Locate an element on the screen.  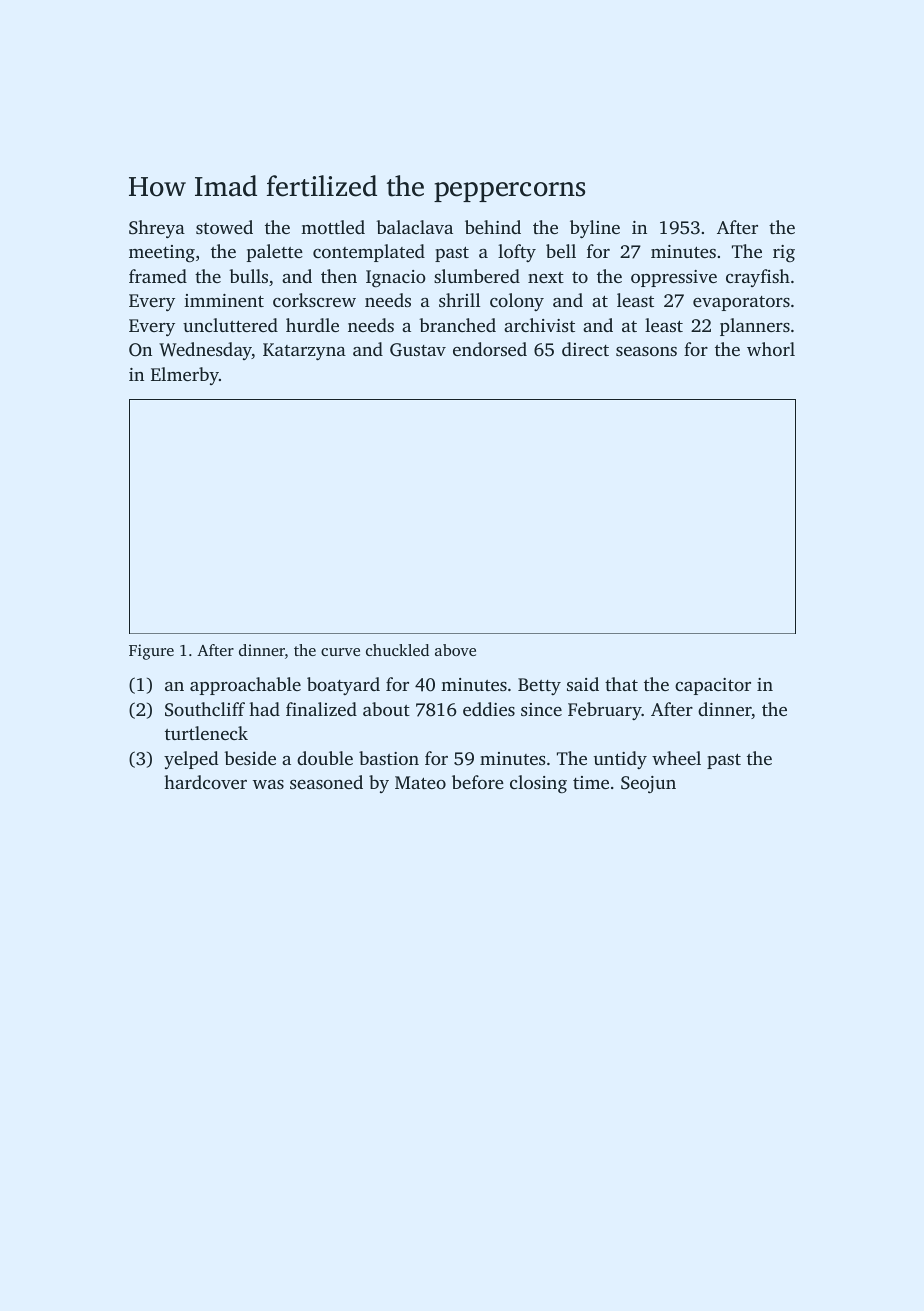
endorsed is located at coordinates (490, 349).
